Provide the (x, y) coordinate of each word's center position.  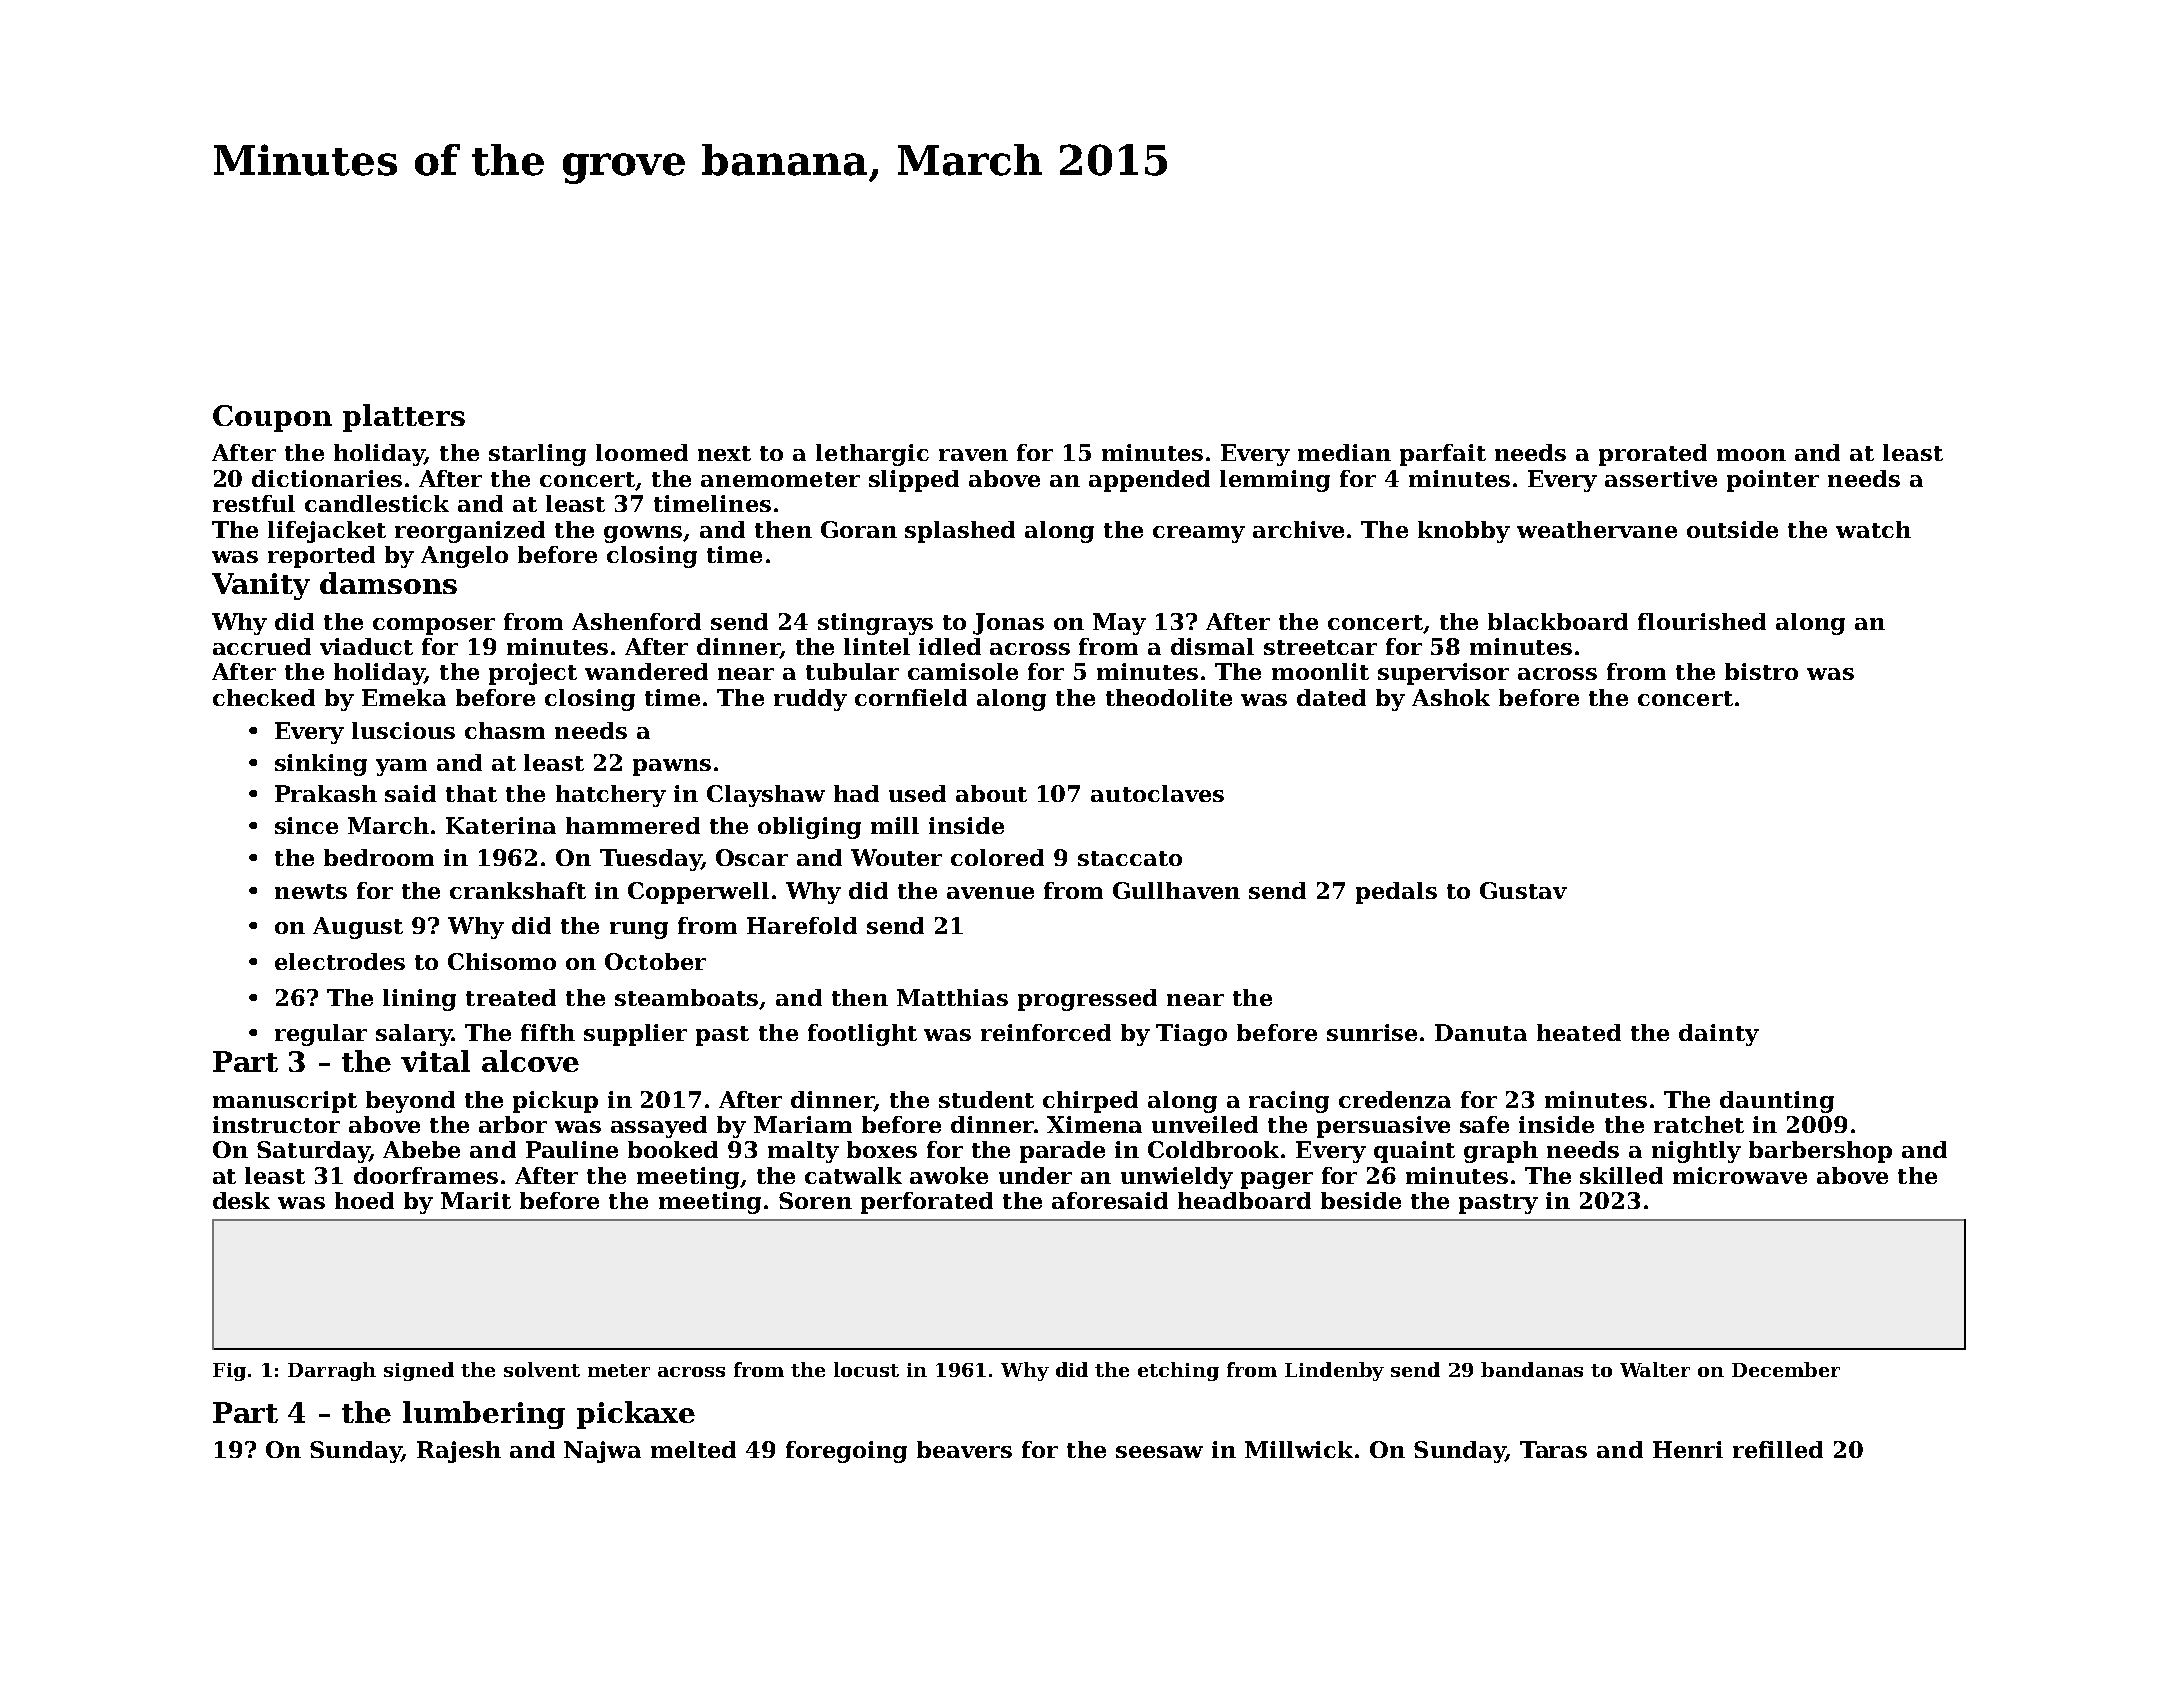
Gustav (1523, 890)
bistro (1761, 671)
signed (419, 1371)
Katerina (501, 825)
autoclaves (1157, 793)
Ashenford (636, 621)
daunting (1777, 1102)
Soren (815, 1200)
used (917, 793)
